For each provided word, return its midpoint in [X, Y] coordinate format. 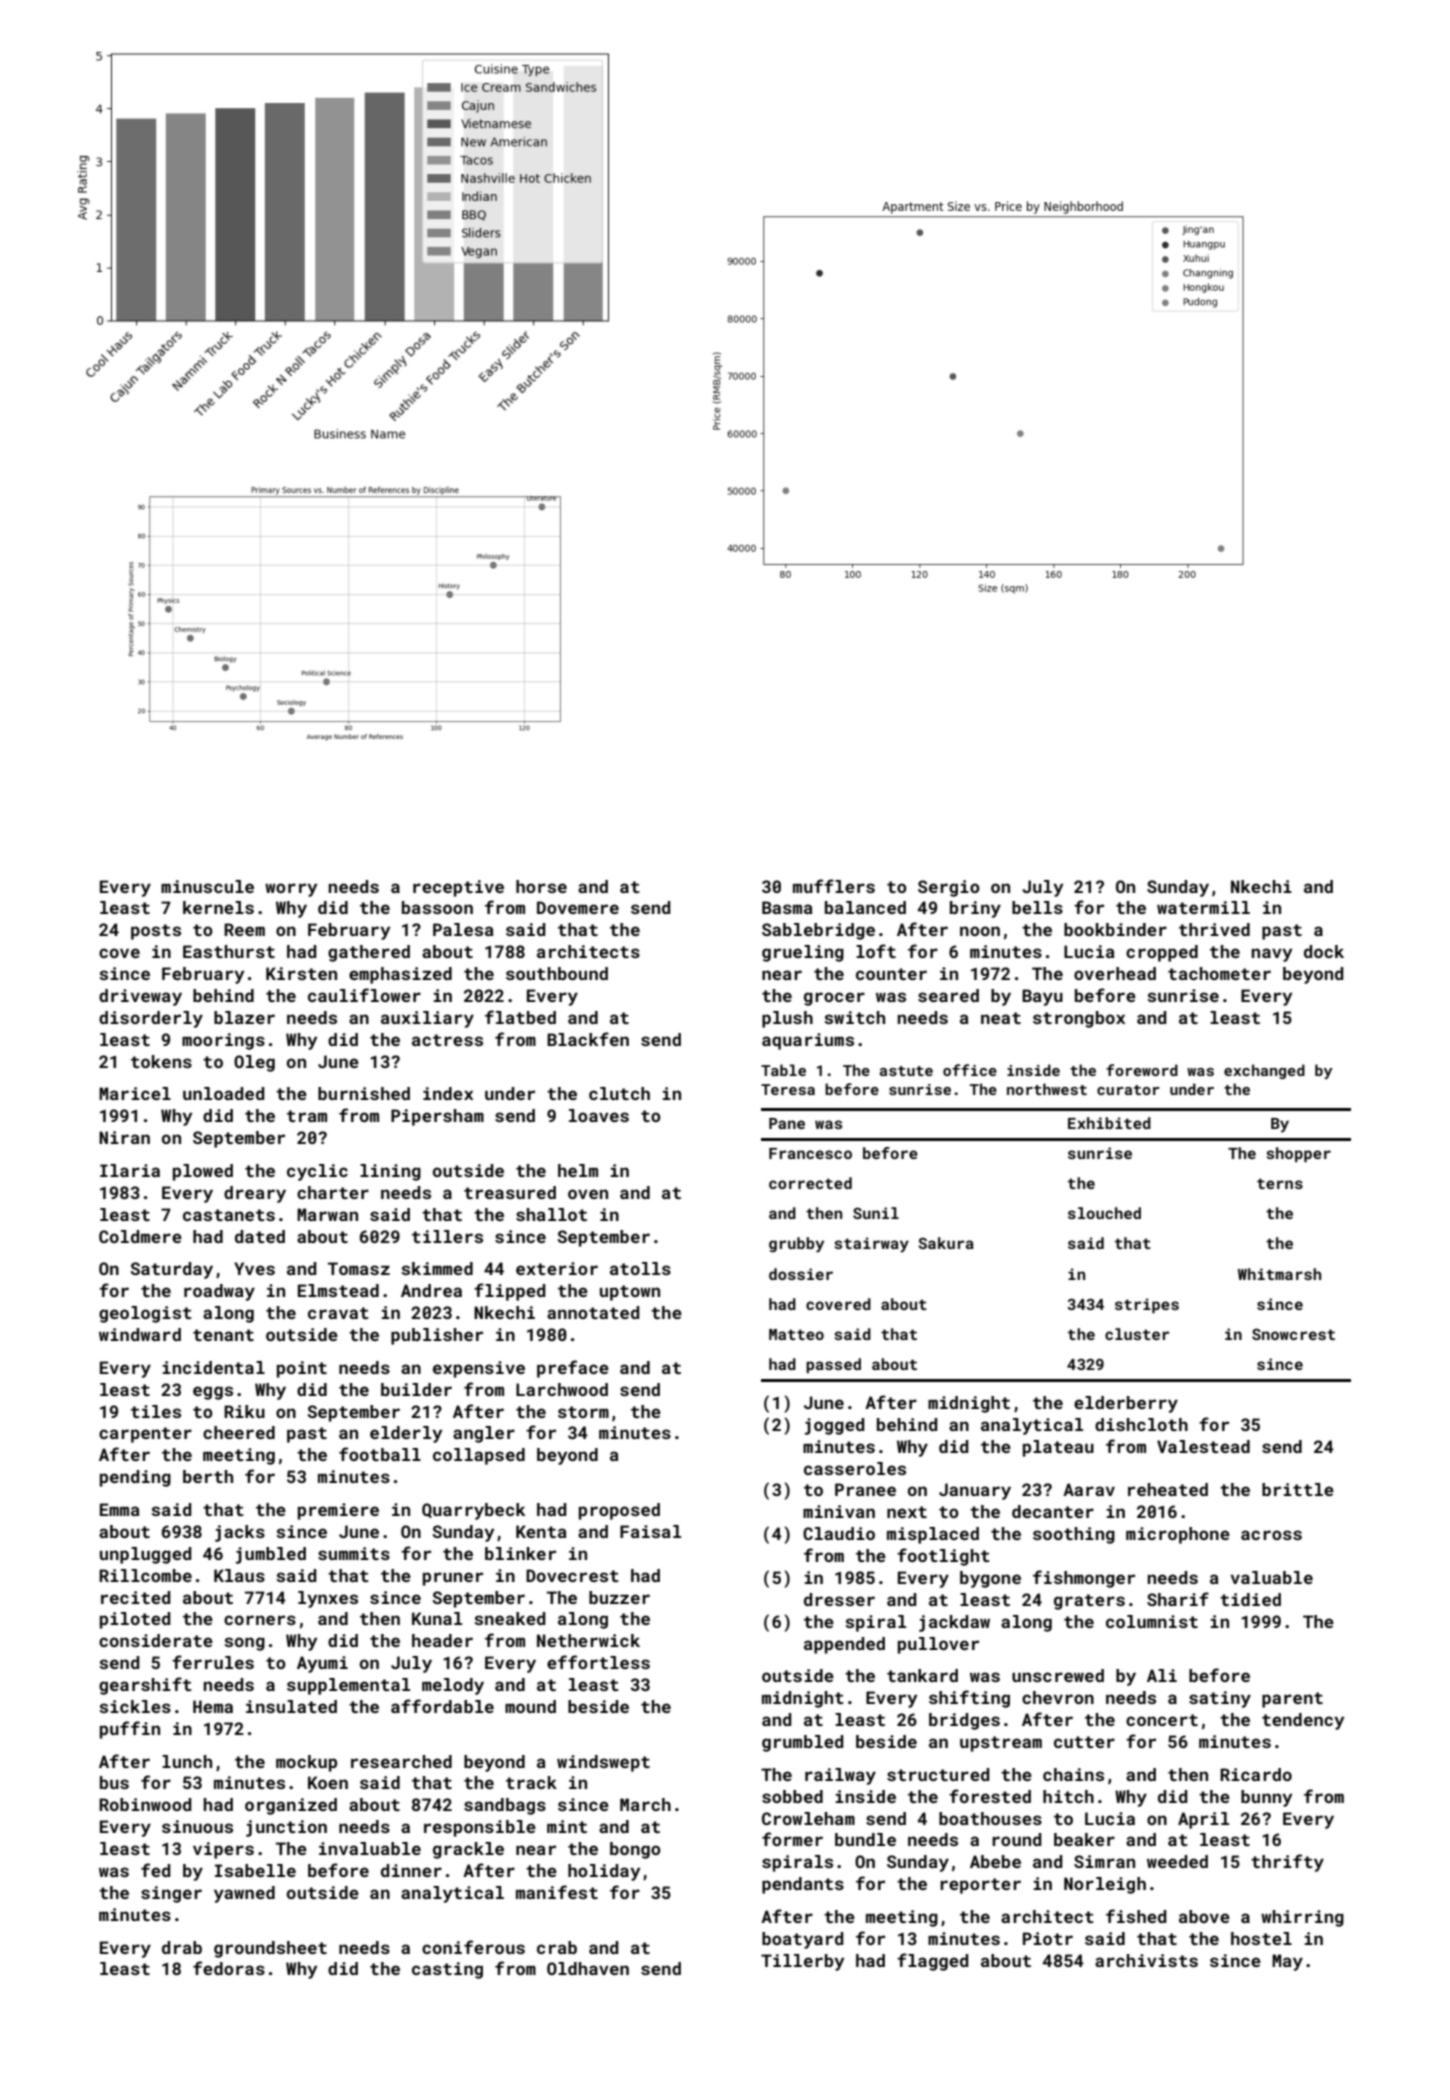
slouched [1104, 1213]
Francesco [810, 1153]
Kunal [437, 1618]
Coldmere [140, 1236]
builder [416, 1389]
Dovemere [578, 907]
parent [1292, 1700]
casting [447, 1970]
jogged [834, 1426]
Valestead [1203, 1446]
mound [530, 1706]
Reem [244, 929]
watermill [1203, 907]
